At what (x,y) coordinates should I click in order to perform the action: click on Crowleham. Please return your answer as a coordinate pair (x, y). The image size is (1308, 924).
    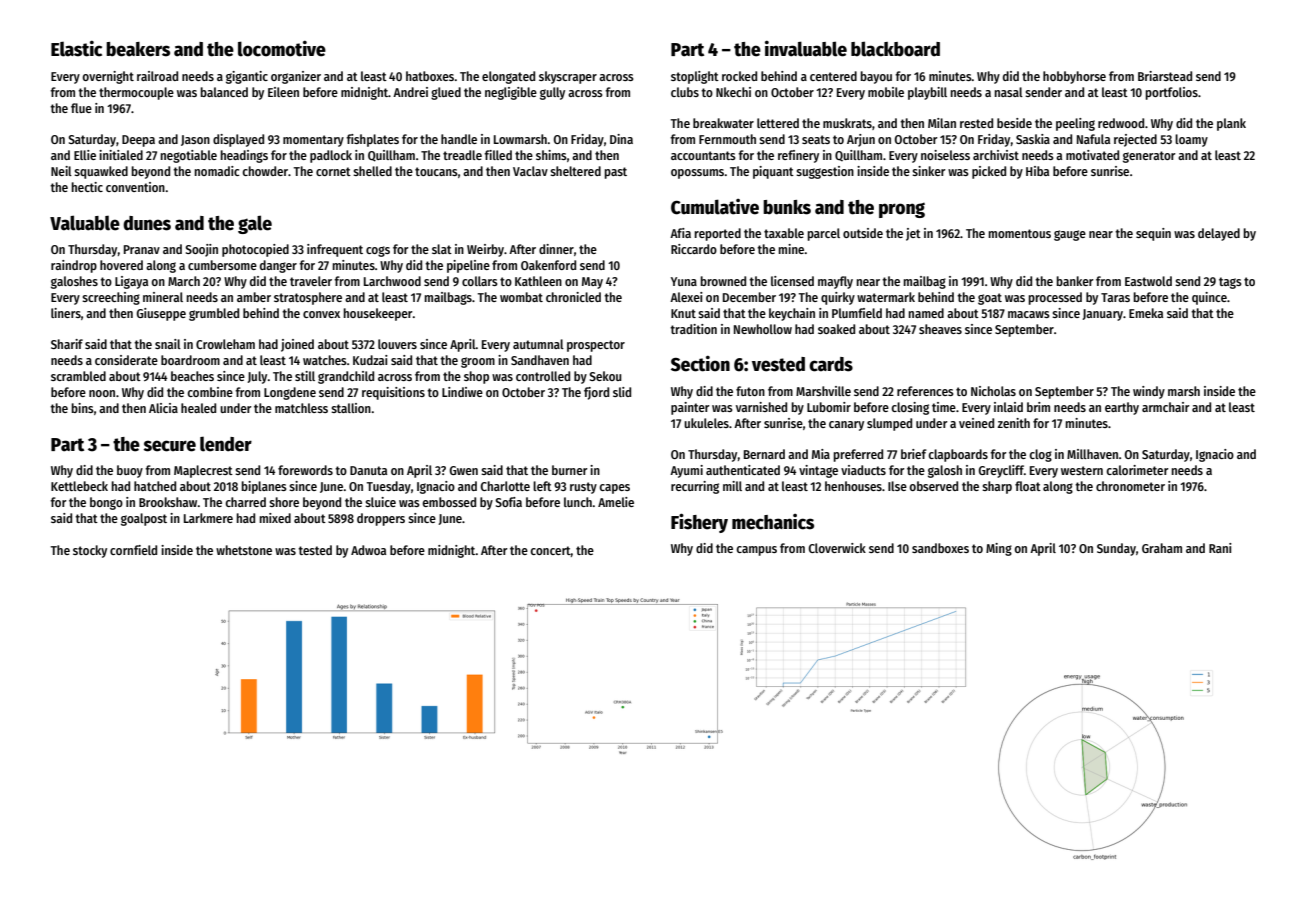
    Looking at the image, I should click on (225, 344).
